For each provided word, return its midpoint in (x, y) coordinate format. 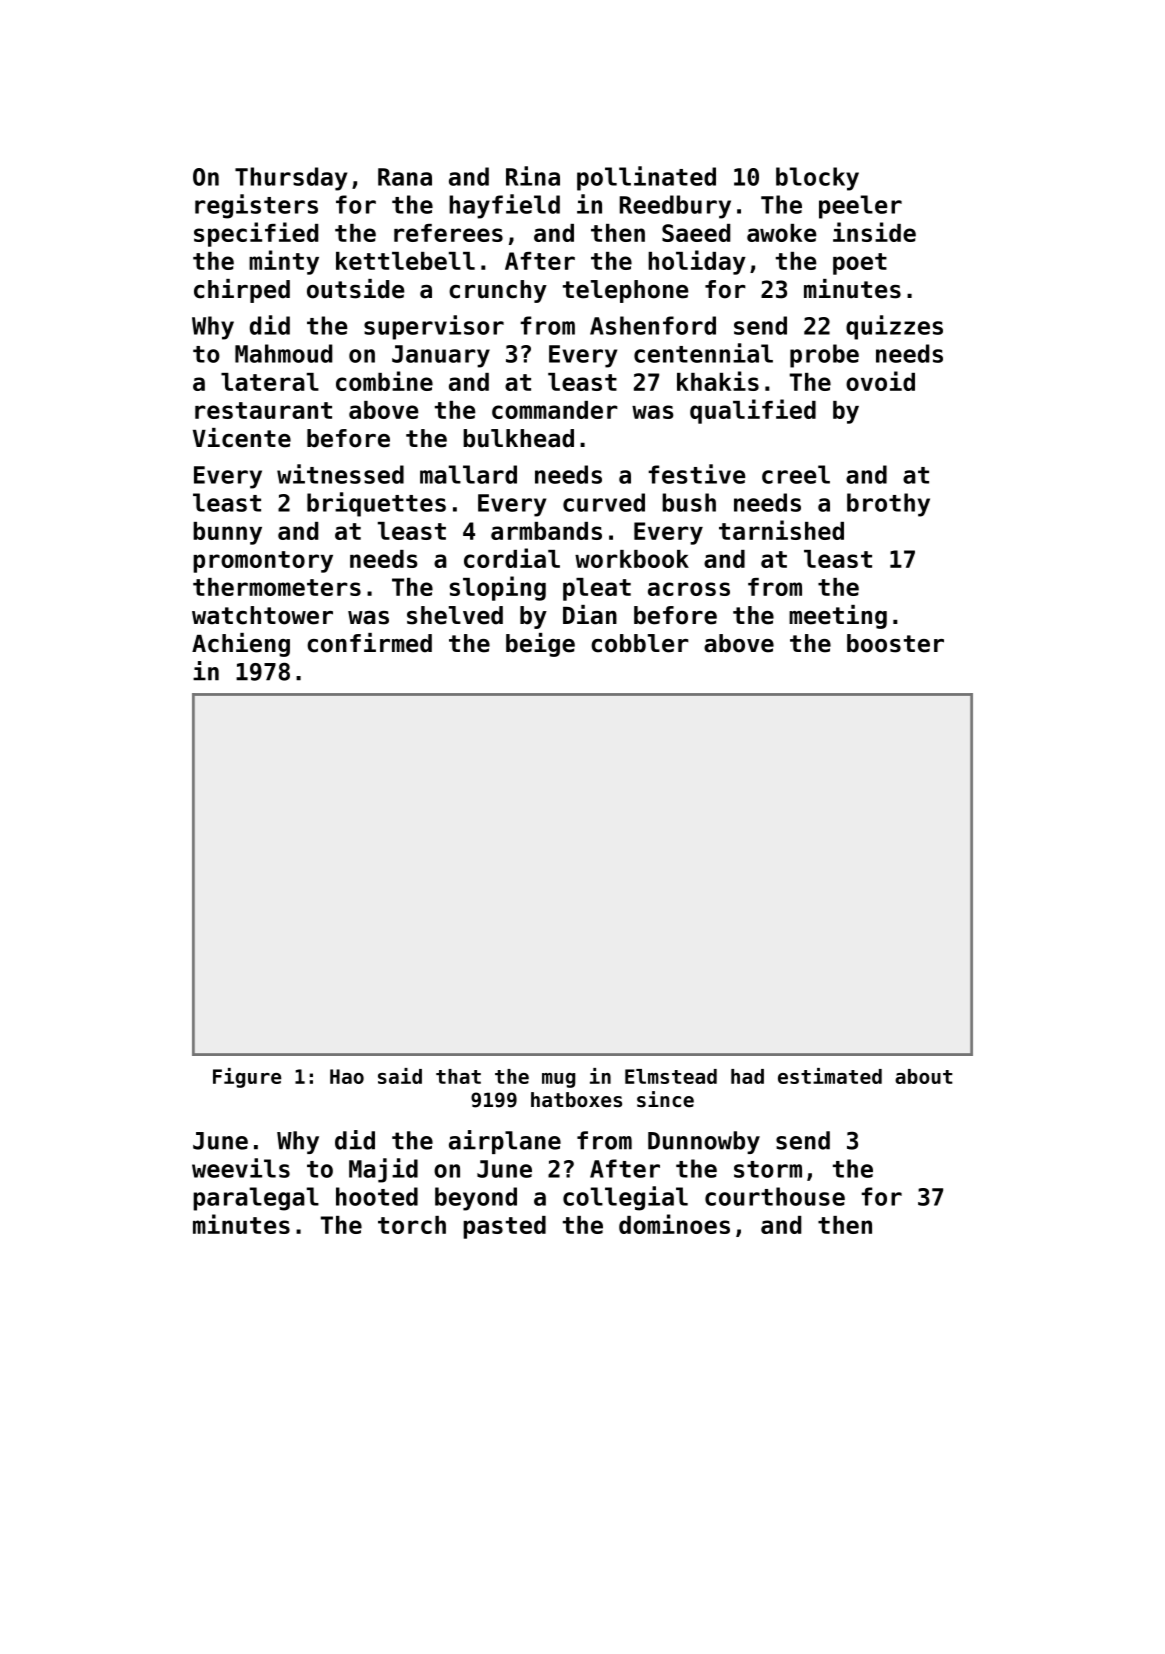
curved (604, 502)
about (924, 1076)
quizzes (894, 327)
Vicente (242, 438)
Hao (347, 1076)
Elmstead (671, 1076)
